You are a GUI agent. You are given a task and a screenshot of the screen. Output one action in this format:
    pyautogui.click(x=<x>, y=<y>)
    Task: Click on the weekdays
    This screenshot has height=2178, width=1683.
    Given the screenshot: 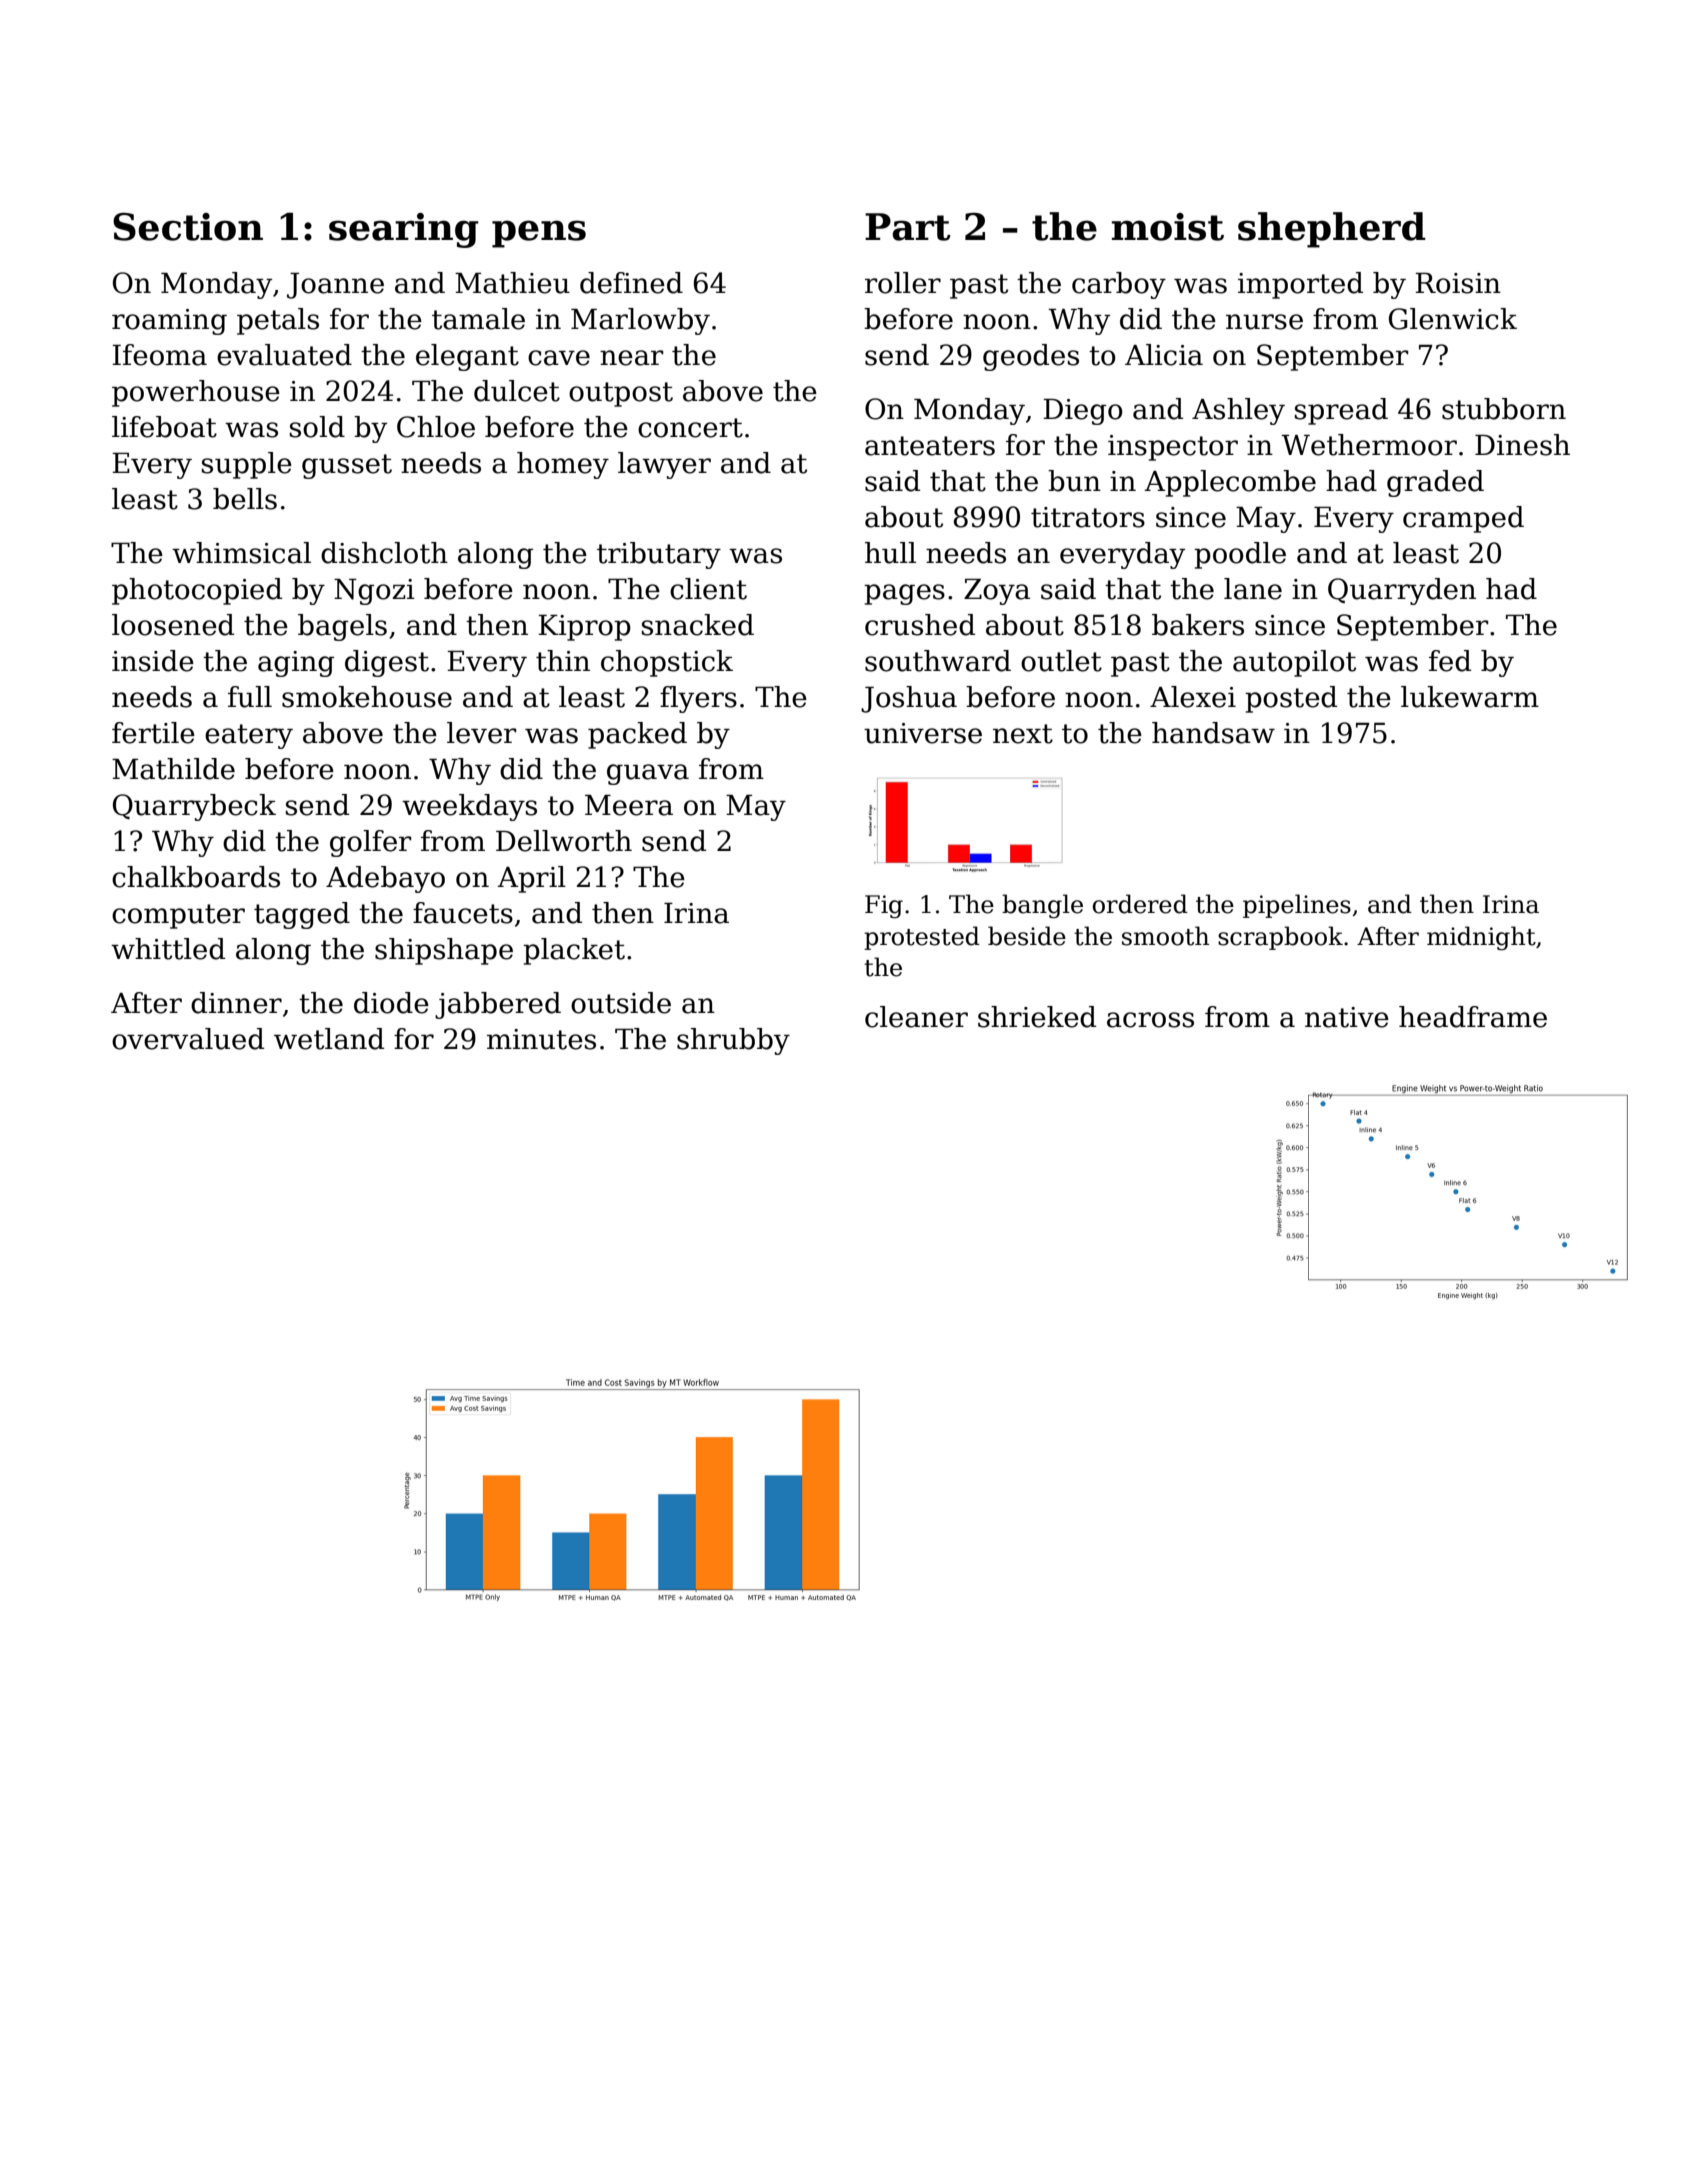 What is the action you would take?
    pyautogui.click(x=469, y=807)
